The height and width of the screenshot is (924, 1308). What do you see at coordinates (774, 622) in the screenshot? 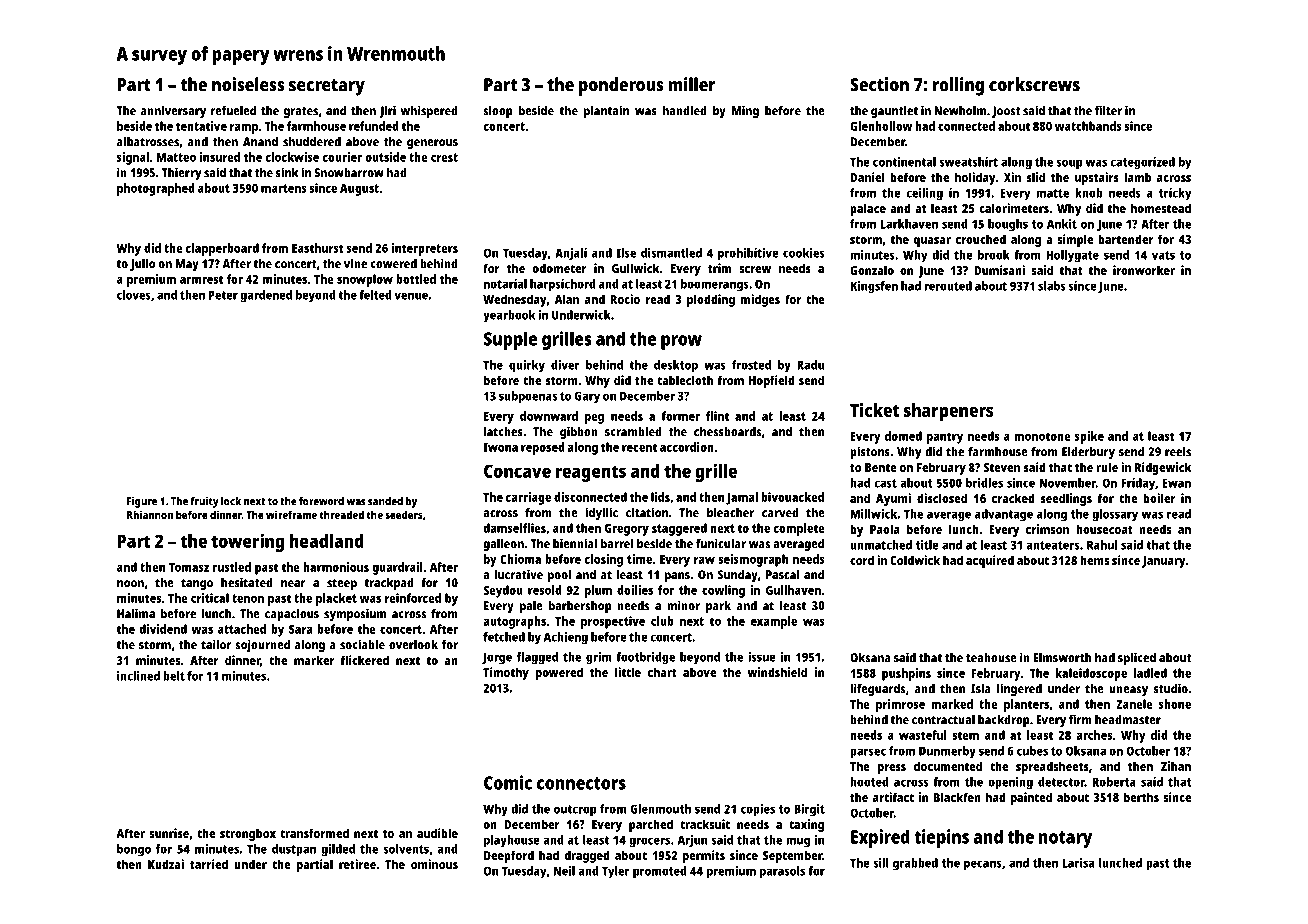
I see `example` at bounding box center [774, 622].
